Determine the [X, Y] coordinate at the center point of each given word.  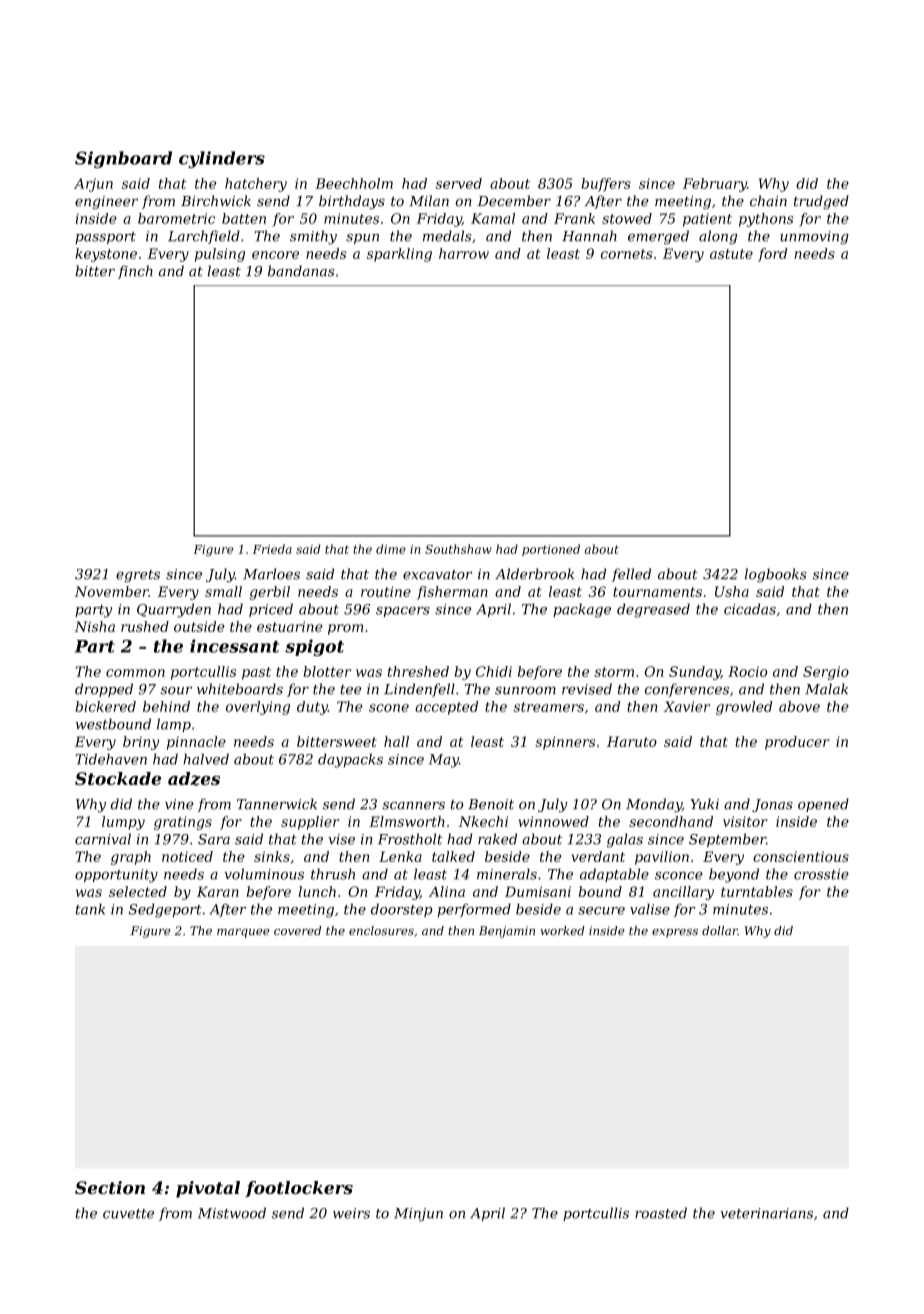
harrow [464, 253]
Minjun [418, 1215]
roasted [661, 1213]
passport [105, 238]
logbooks [776, 575]
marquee [243, 933]
